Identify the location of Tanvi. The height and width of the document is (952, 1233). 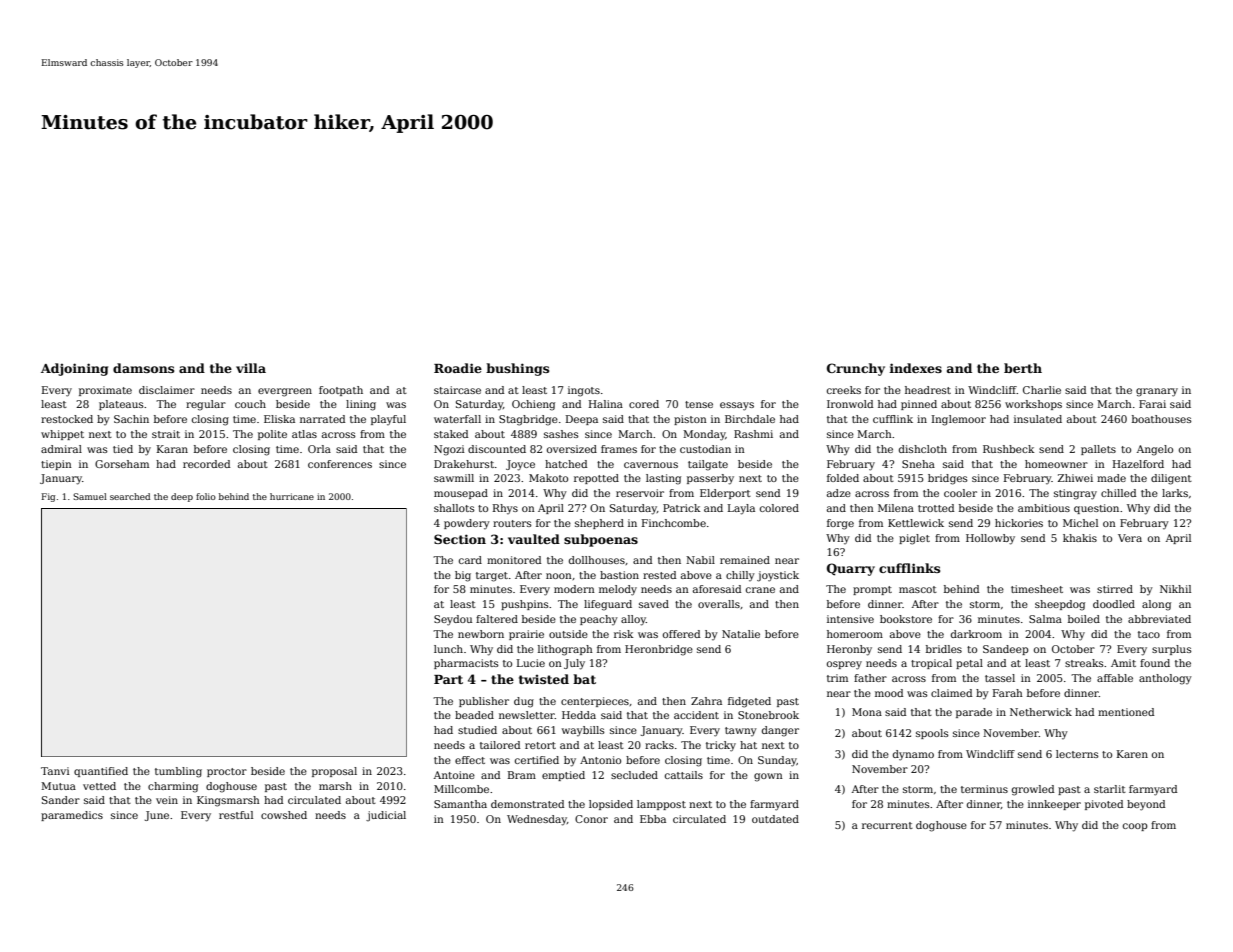
(55, 771).
